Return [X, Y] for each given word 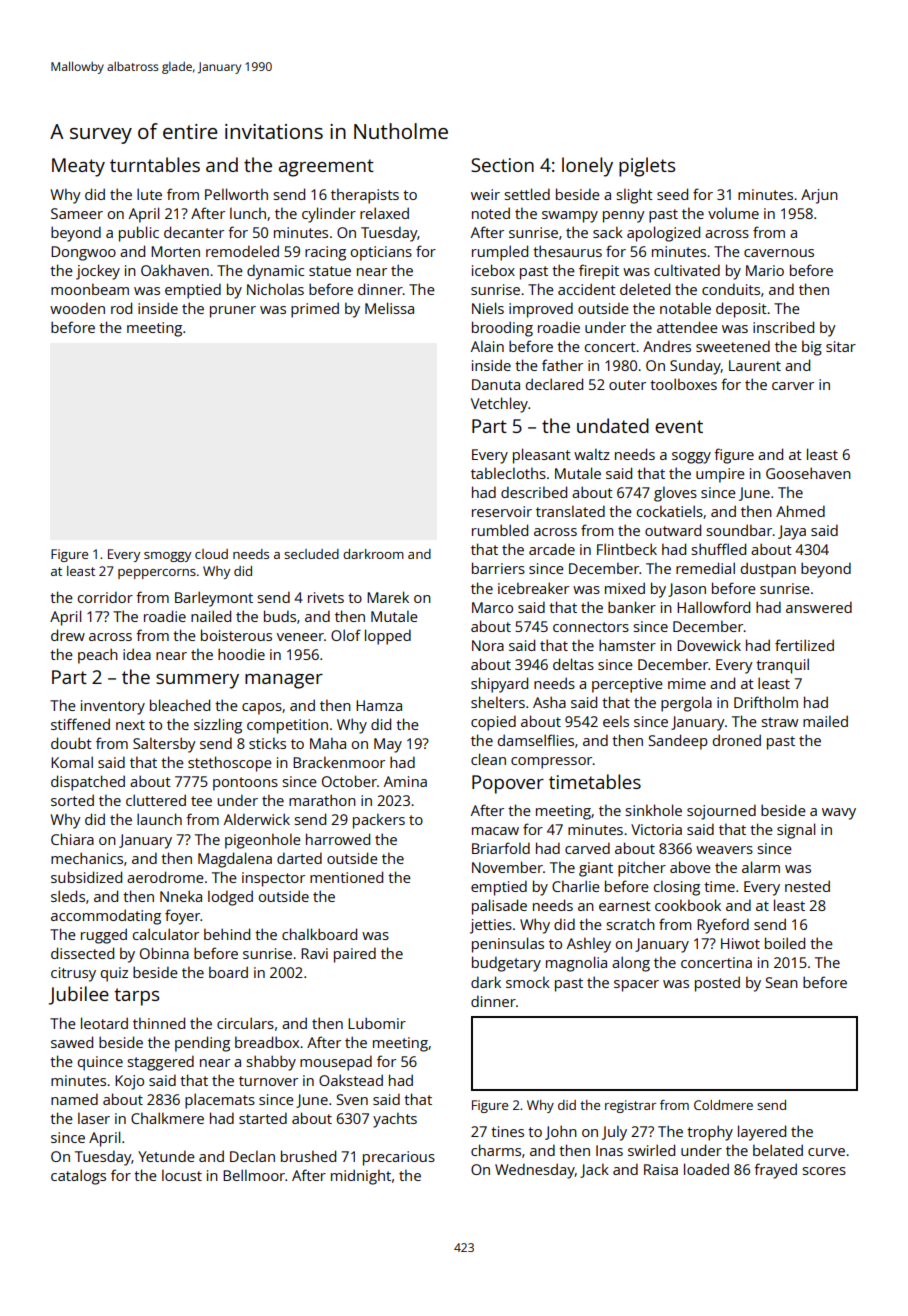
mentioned [346, 877]
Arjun [819, 196]
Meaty [78, 167]
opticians [381, 253]
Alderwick [257, 819]
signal [796, 831]
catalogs [78, 1177]
